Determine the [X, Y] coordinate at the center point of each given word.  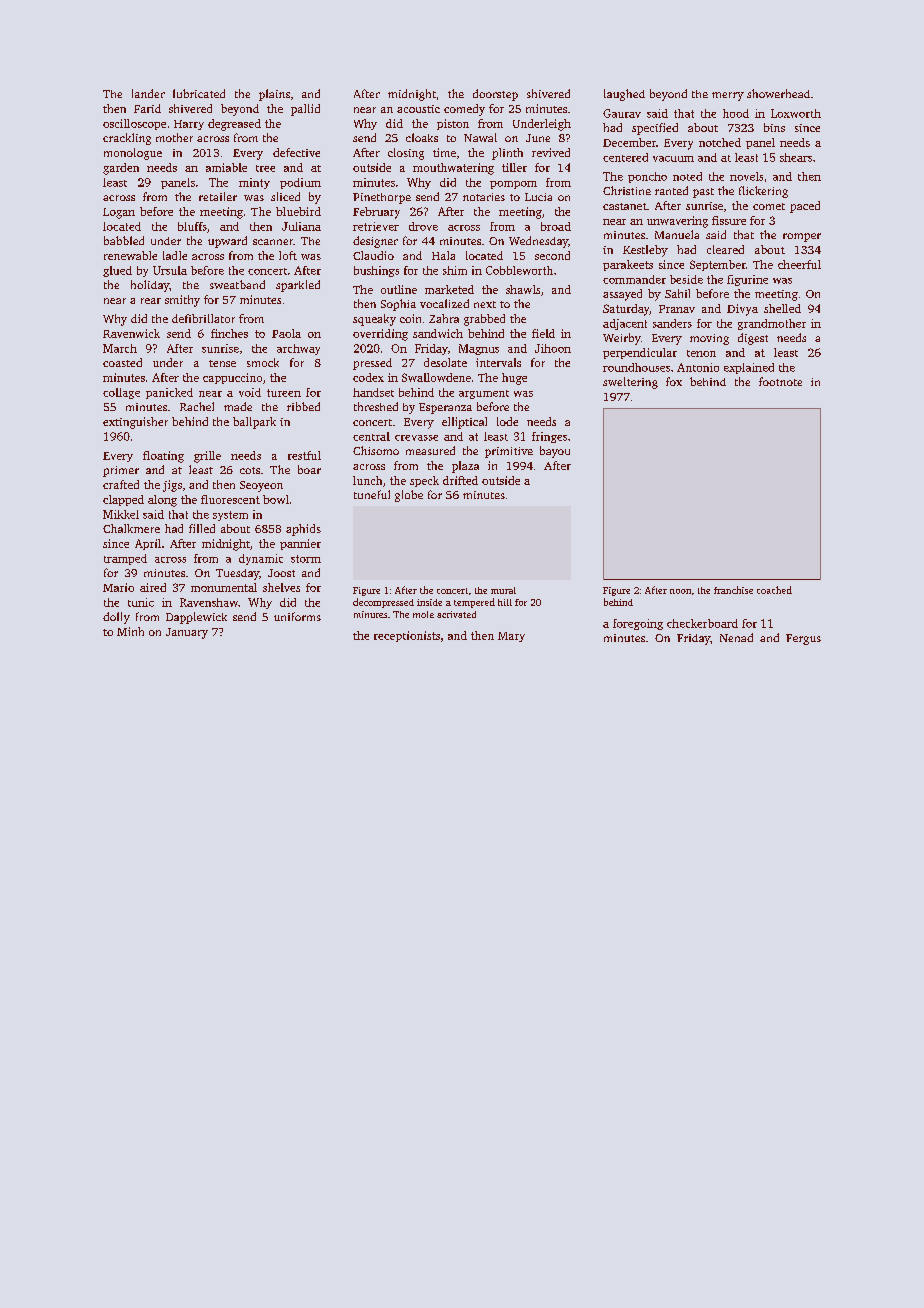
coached [774, 590]
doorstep [495, 95]
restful [304, 455]
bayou [555, 452]
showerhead [778, 93]
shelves [281, 587]
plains [274, 95]
